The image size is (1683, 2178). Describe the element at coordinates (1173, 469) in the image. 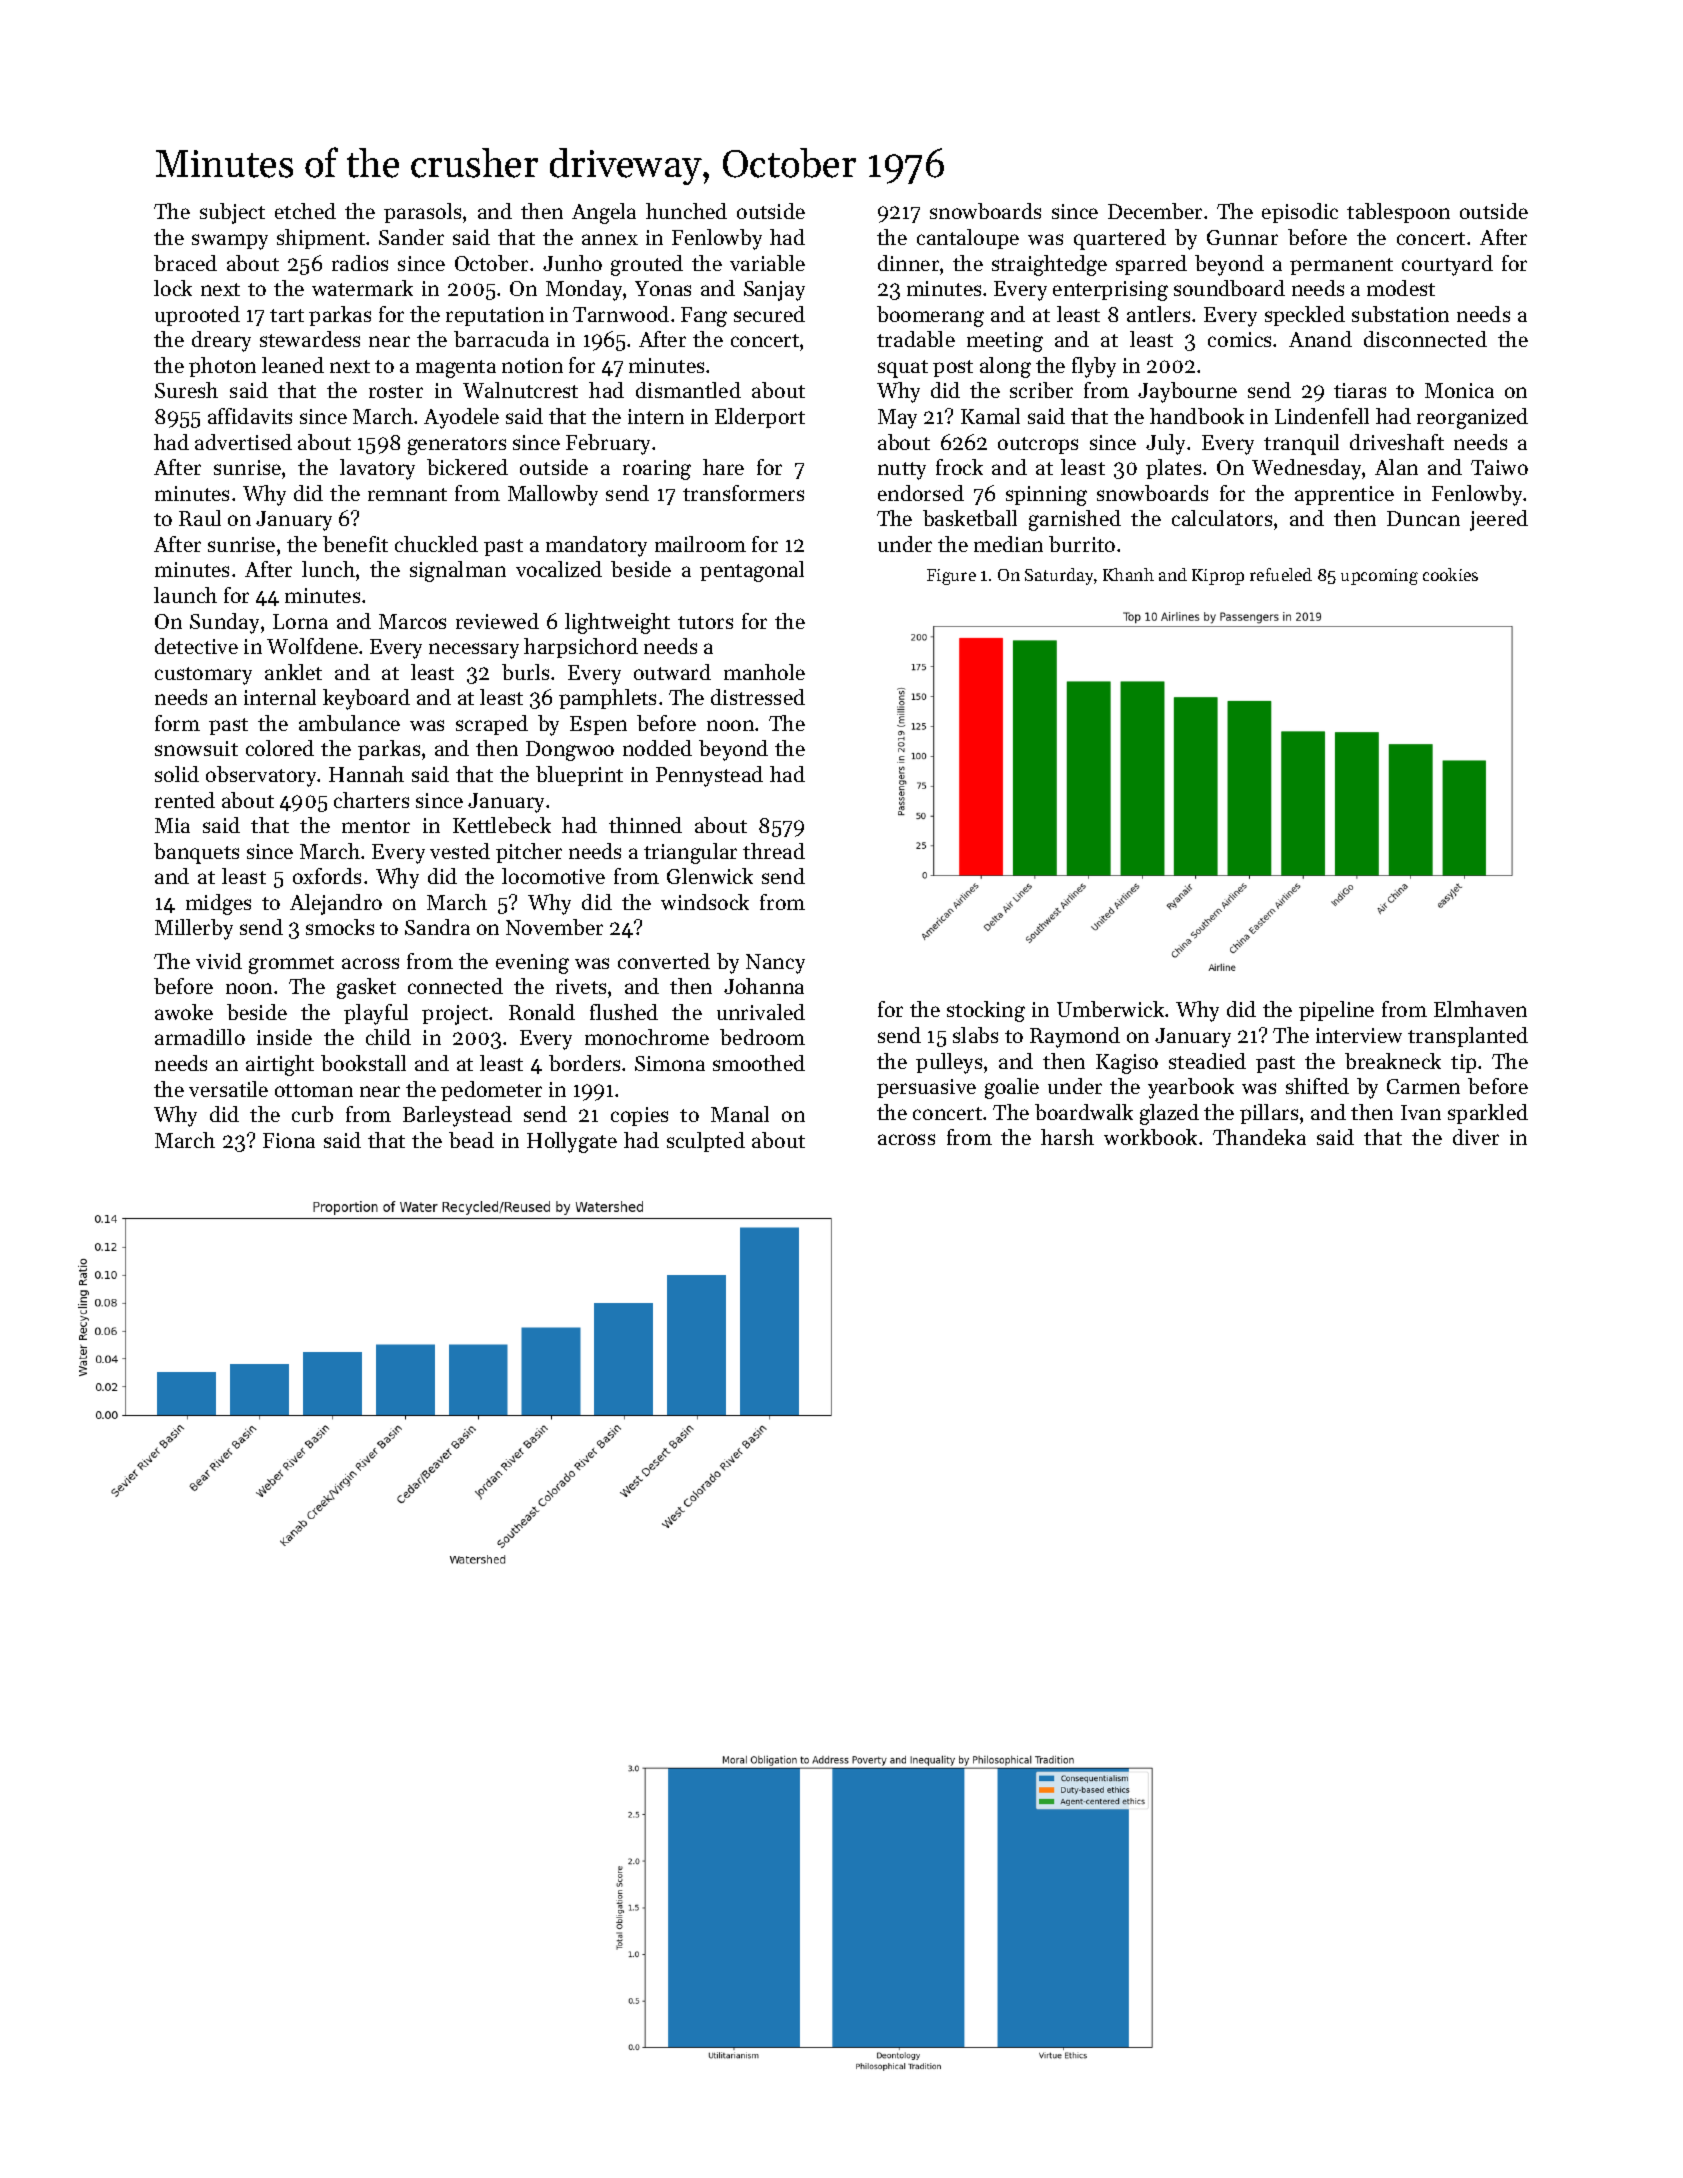

I see `plates` at that location.
